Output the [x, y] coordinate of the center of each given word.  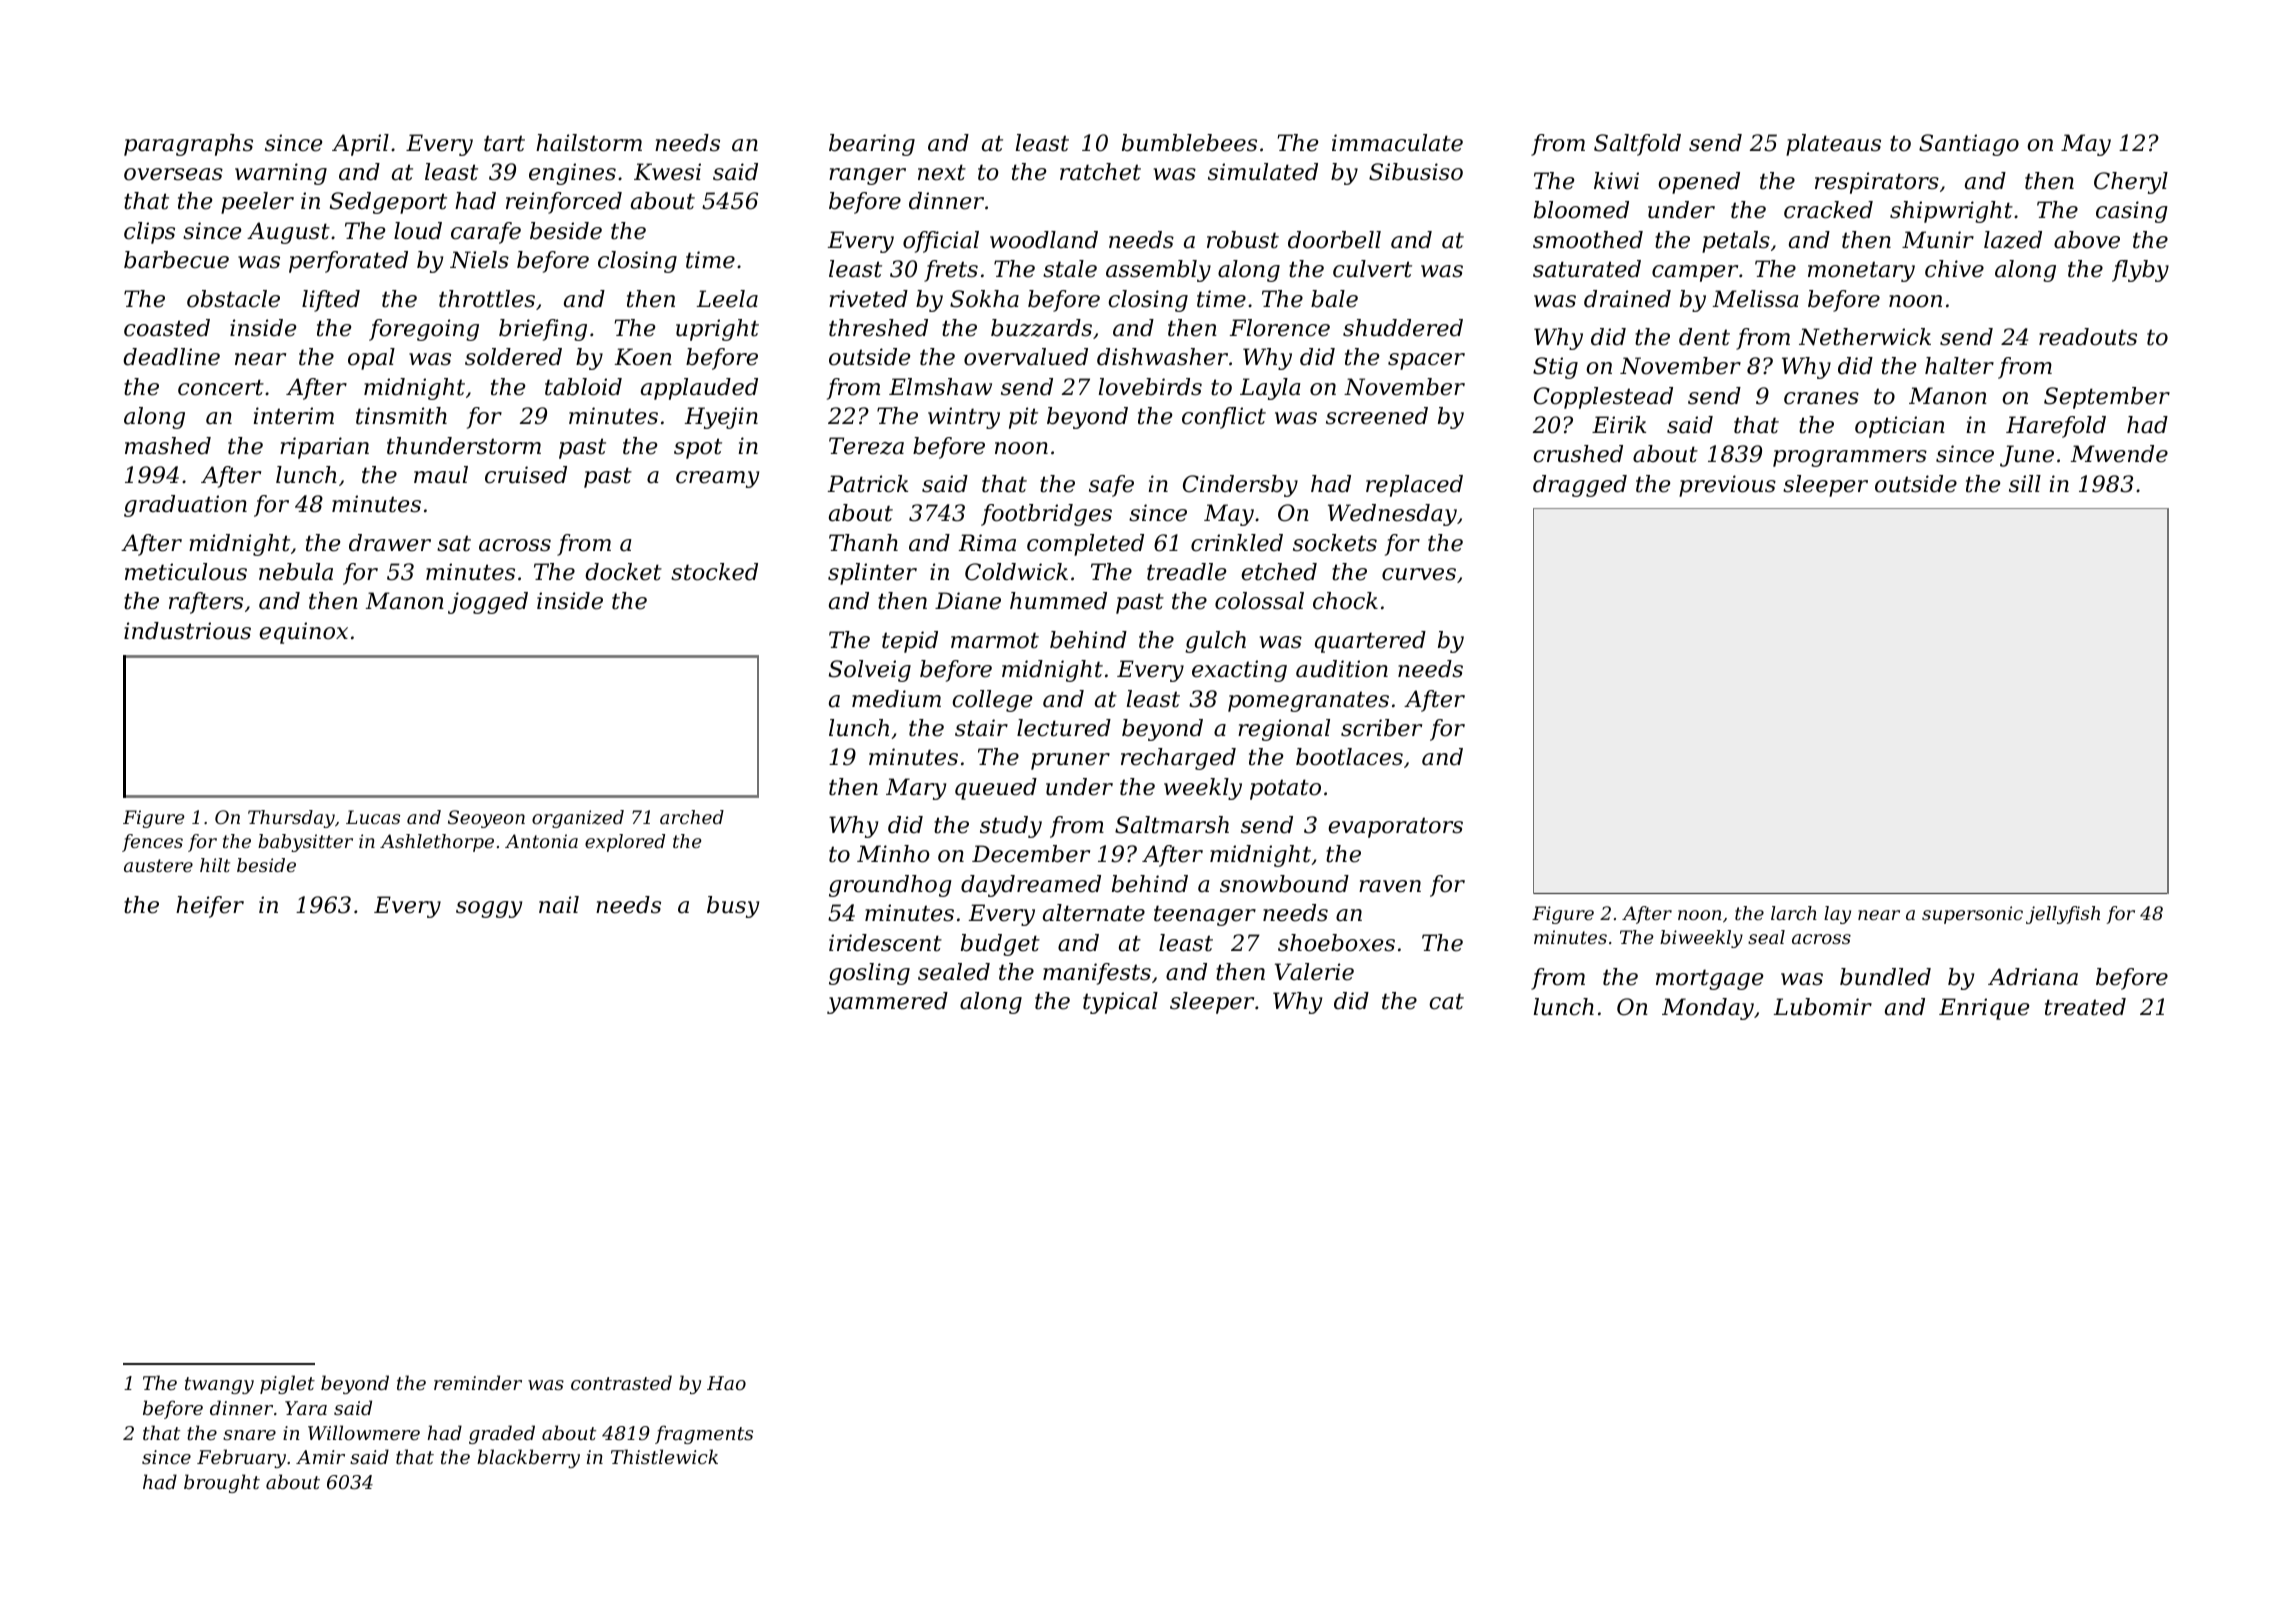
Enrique [1984, 1009]
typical [1120, 1003]
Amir [320, 1457]
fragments [704, 1434]
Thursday [291, 819]
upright [717, 330]
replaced [1414, 486]
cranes [1821, 398]
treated [2085, 1007]
